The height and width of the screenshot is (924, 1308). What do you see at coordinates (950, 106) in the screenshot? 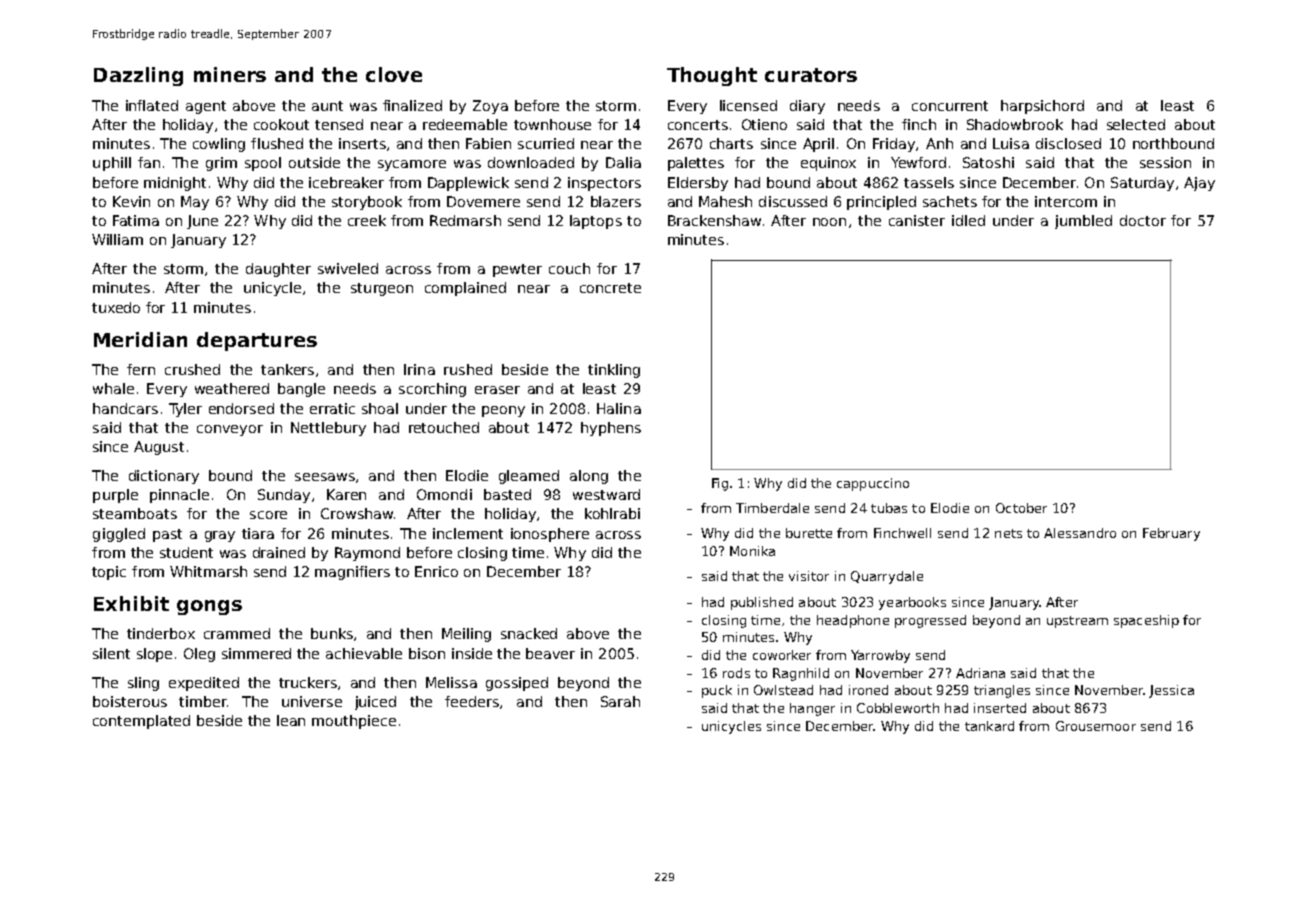
I see `concurrent` at bounding box center [950, 106].
